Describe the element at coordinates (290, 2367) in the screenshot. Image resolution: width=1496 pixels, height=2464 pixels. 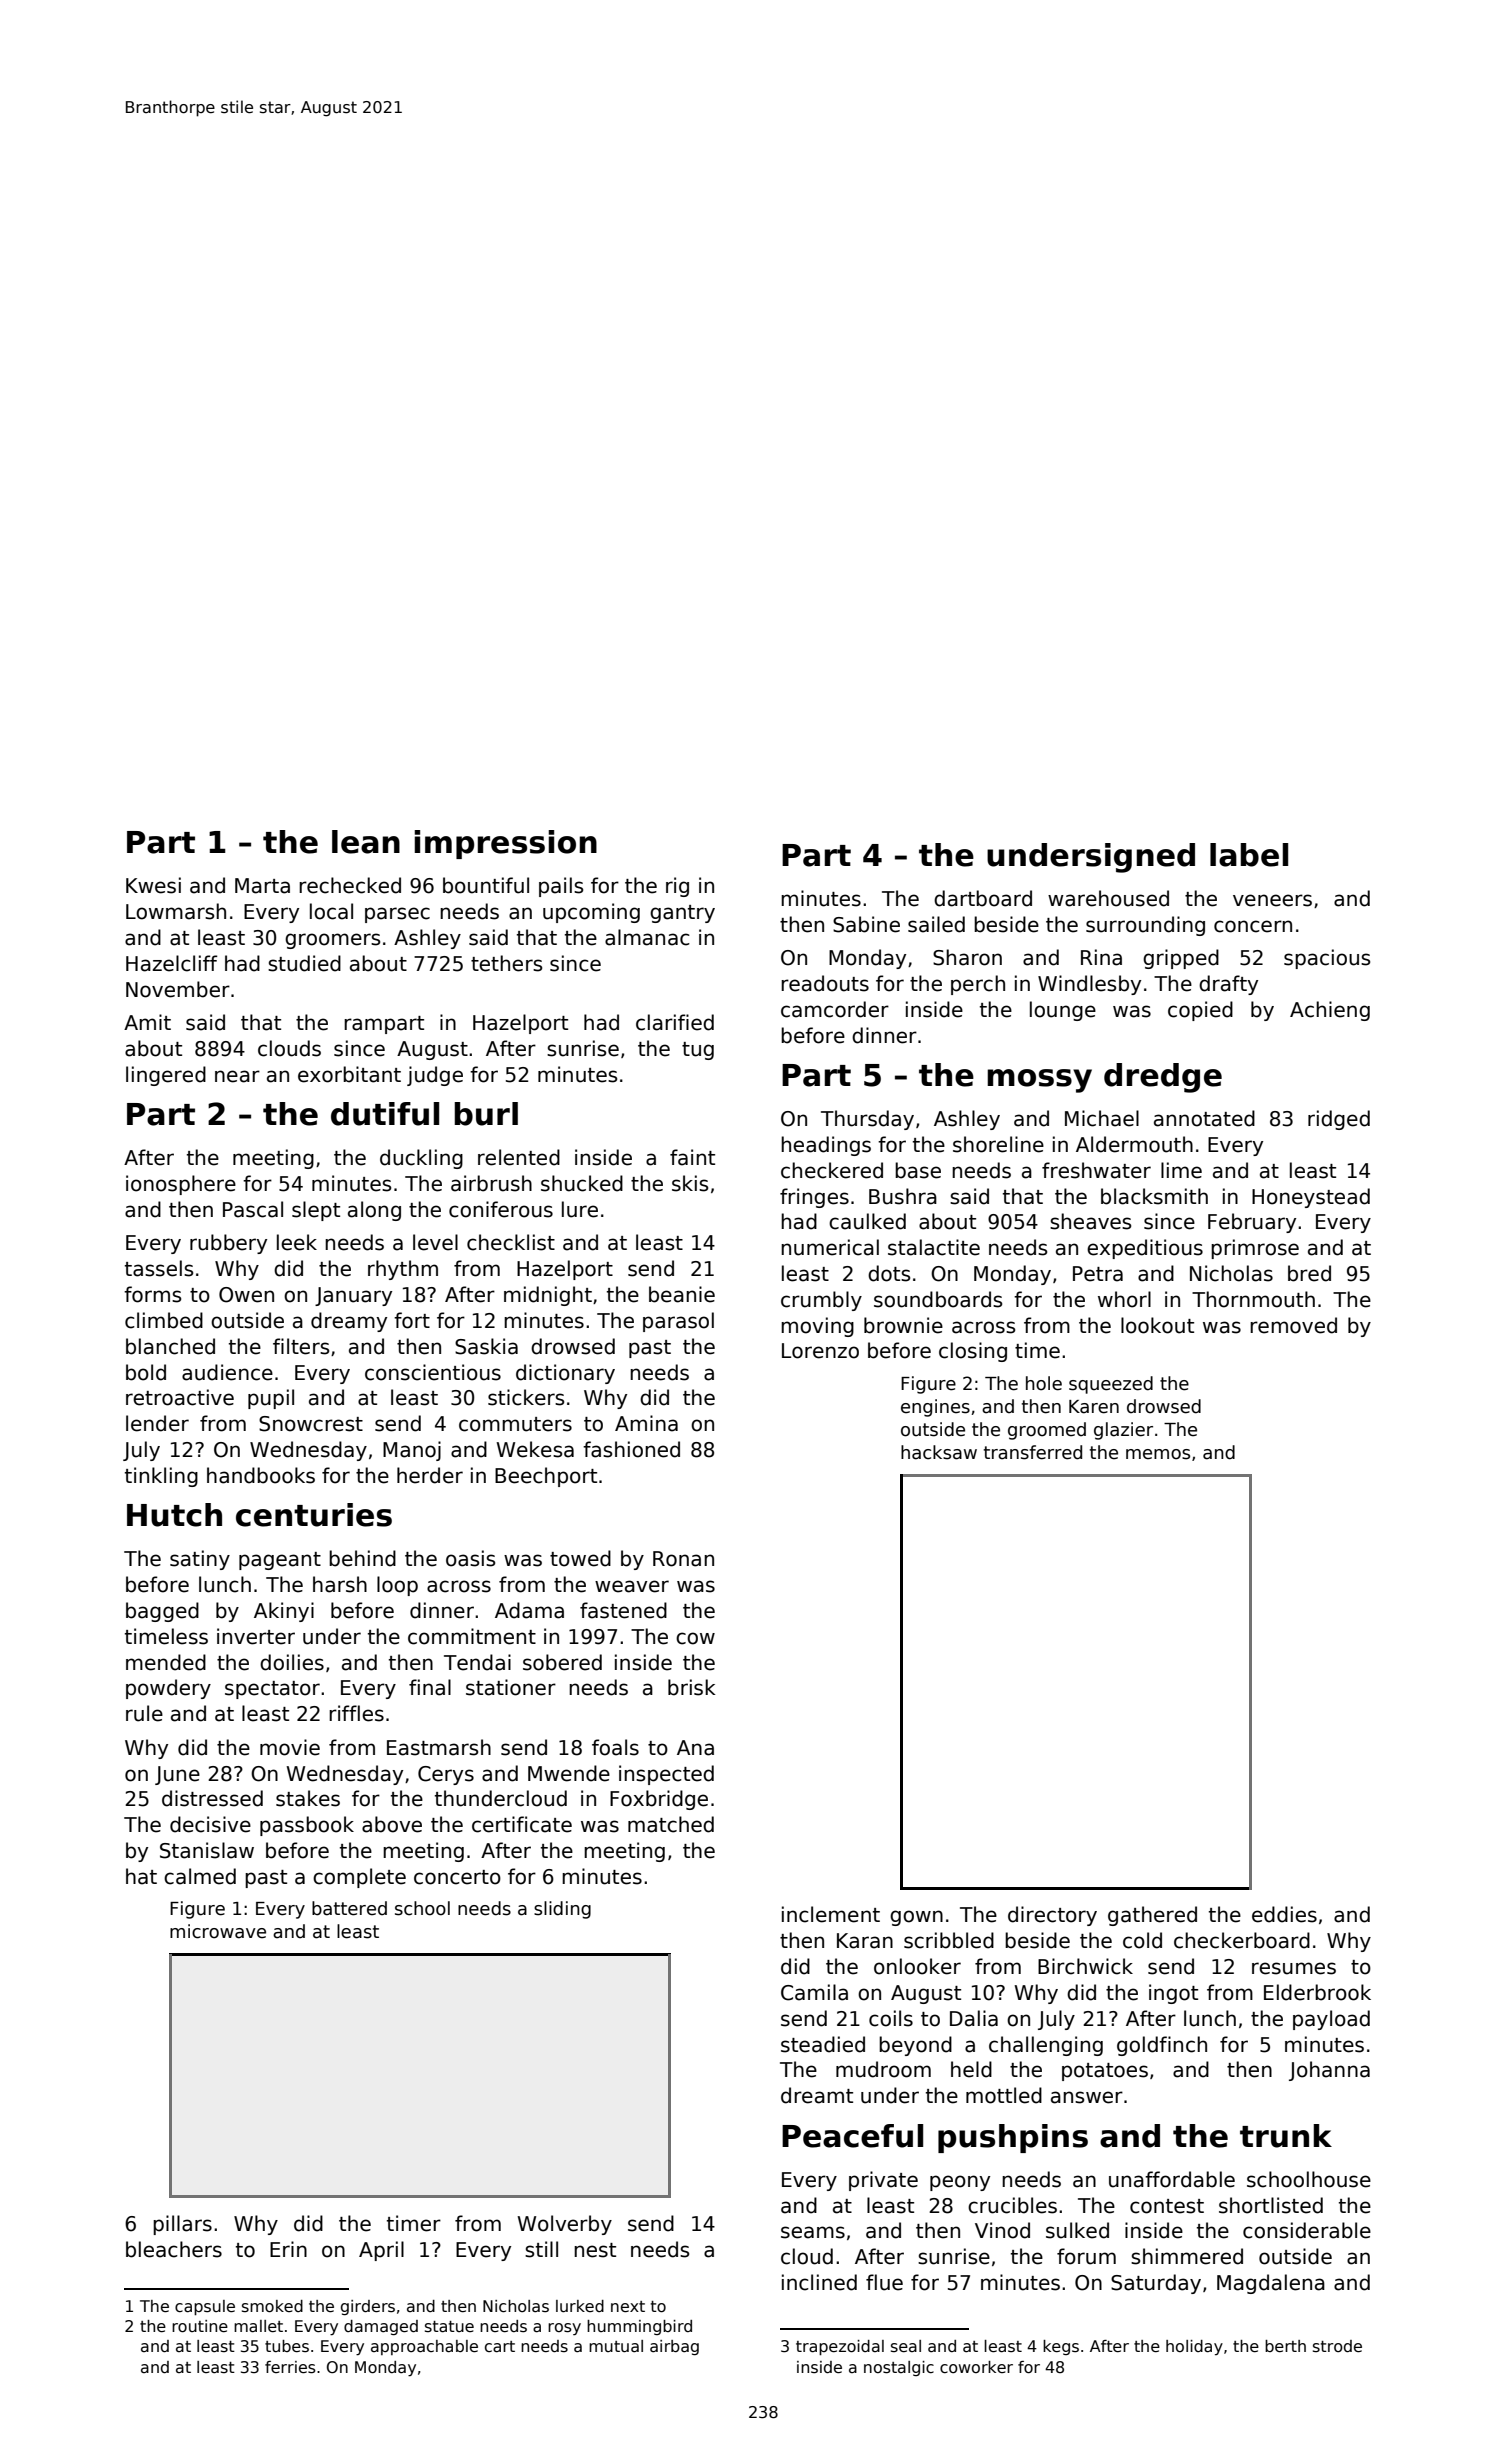
I see `ferries` at that location.
